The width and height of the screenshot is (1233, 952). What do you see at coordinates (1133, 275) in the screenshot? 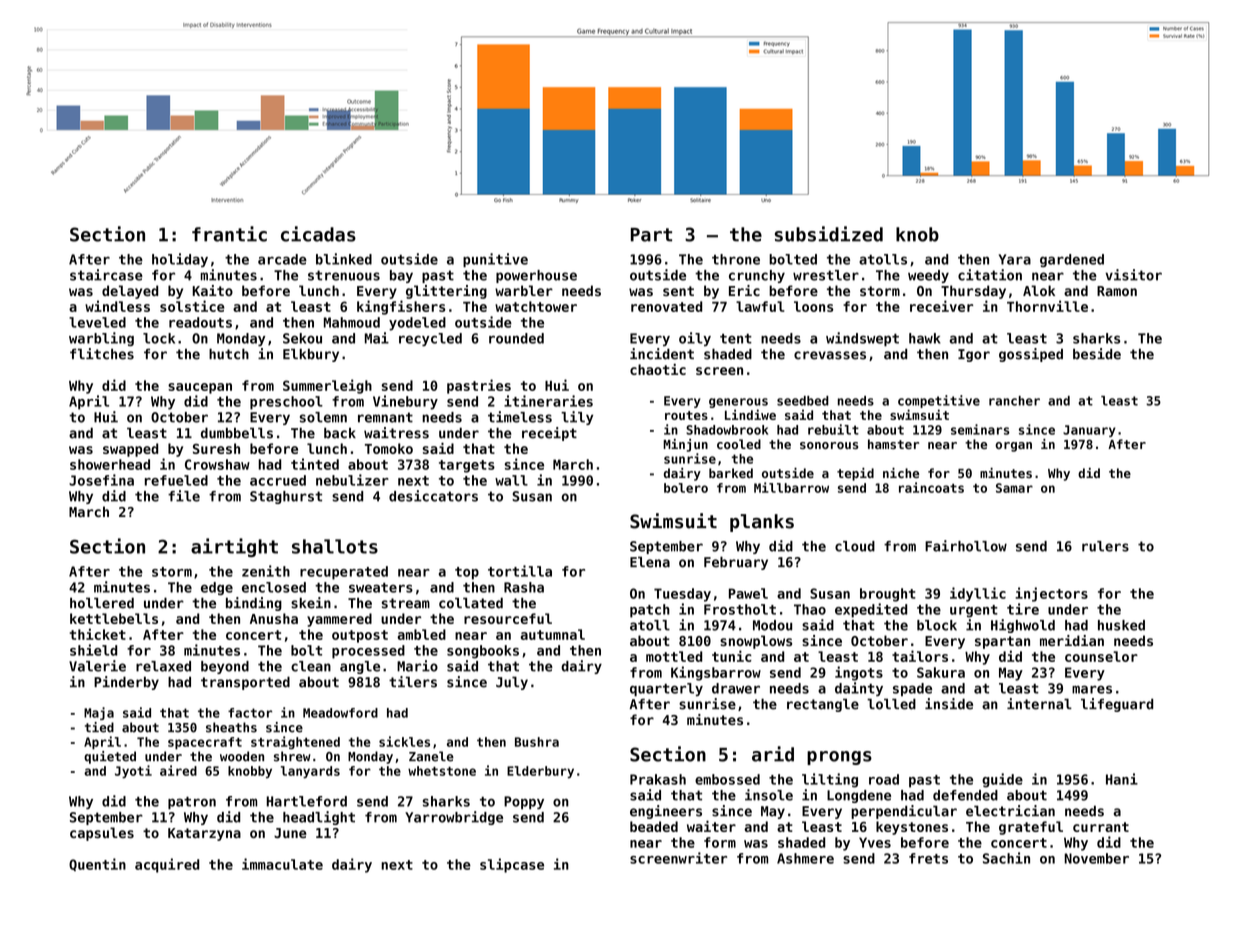
I see `visitor` at bounding box center [1133, 275].
